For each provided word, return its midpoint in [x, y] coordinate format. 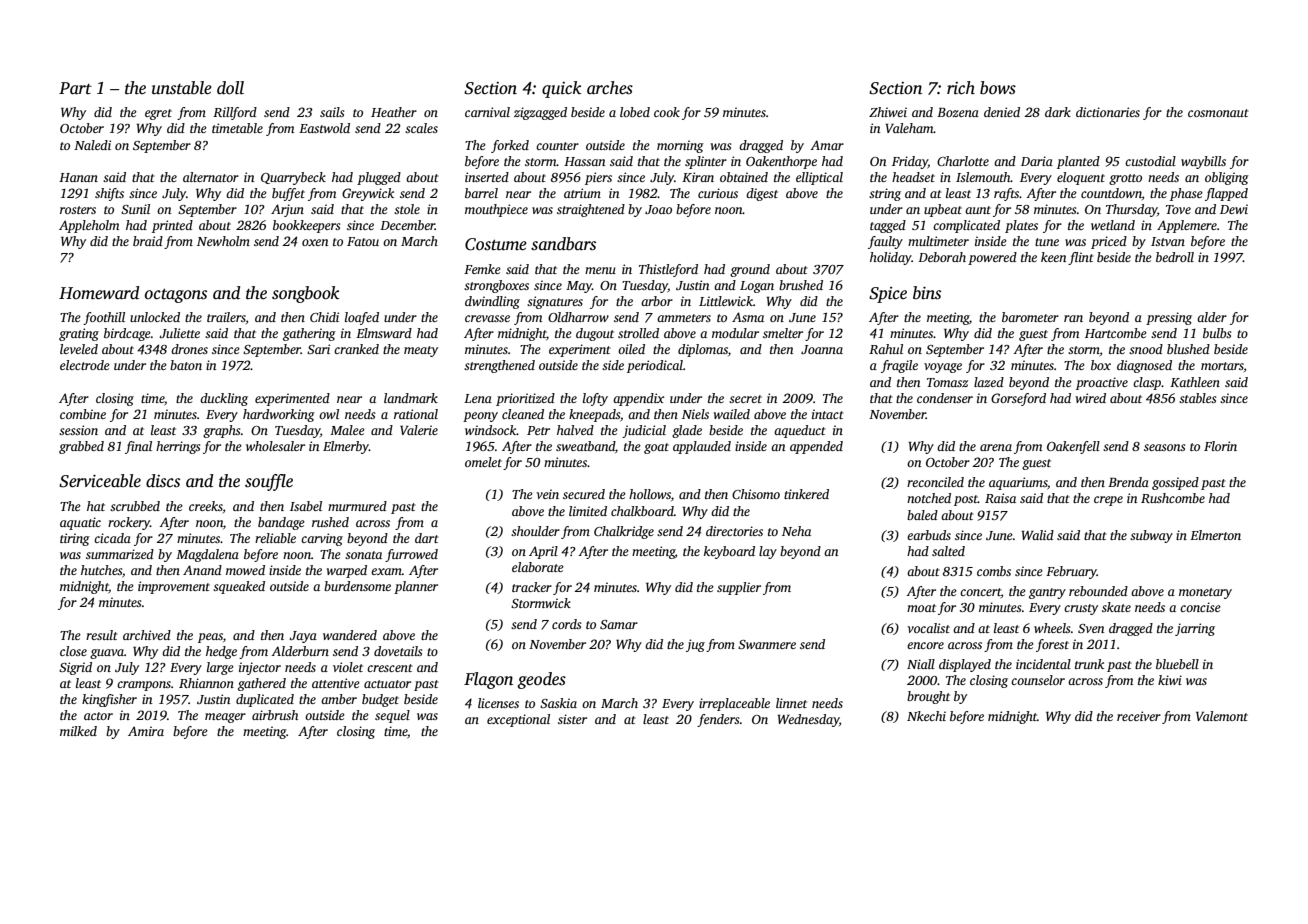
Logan [757, 287]
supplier [739, 588]
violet [348, 667]
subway [1151, 536]
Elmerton [1215, 535]
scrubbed [135, 506]
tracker [532, 587]
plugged [379, 178]
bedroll [1175, 257]
